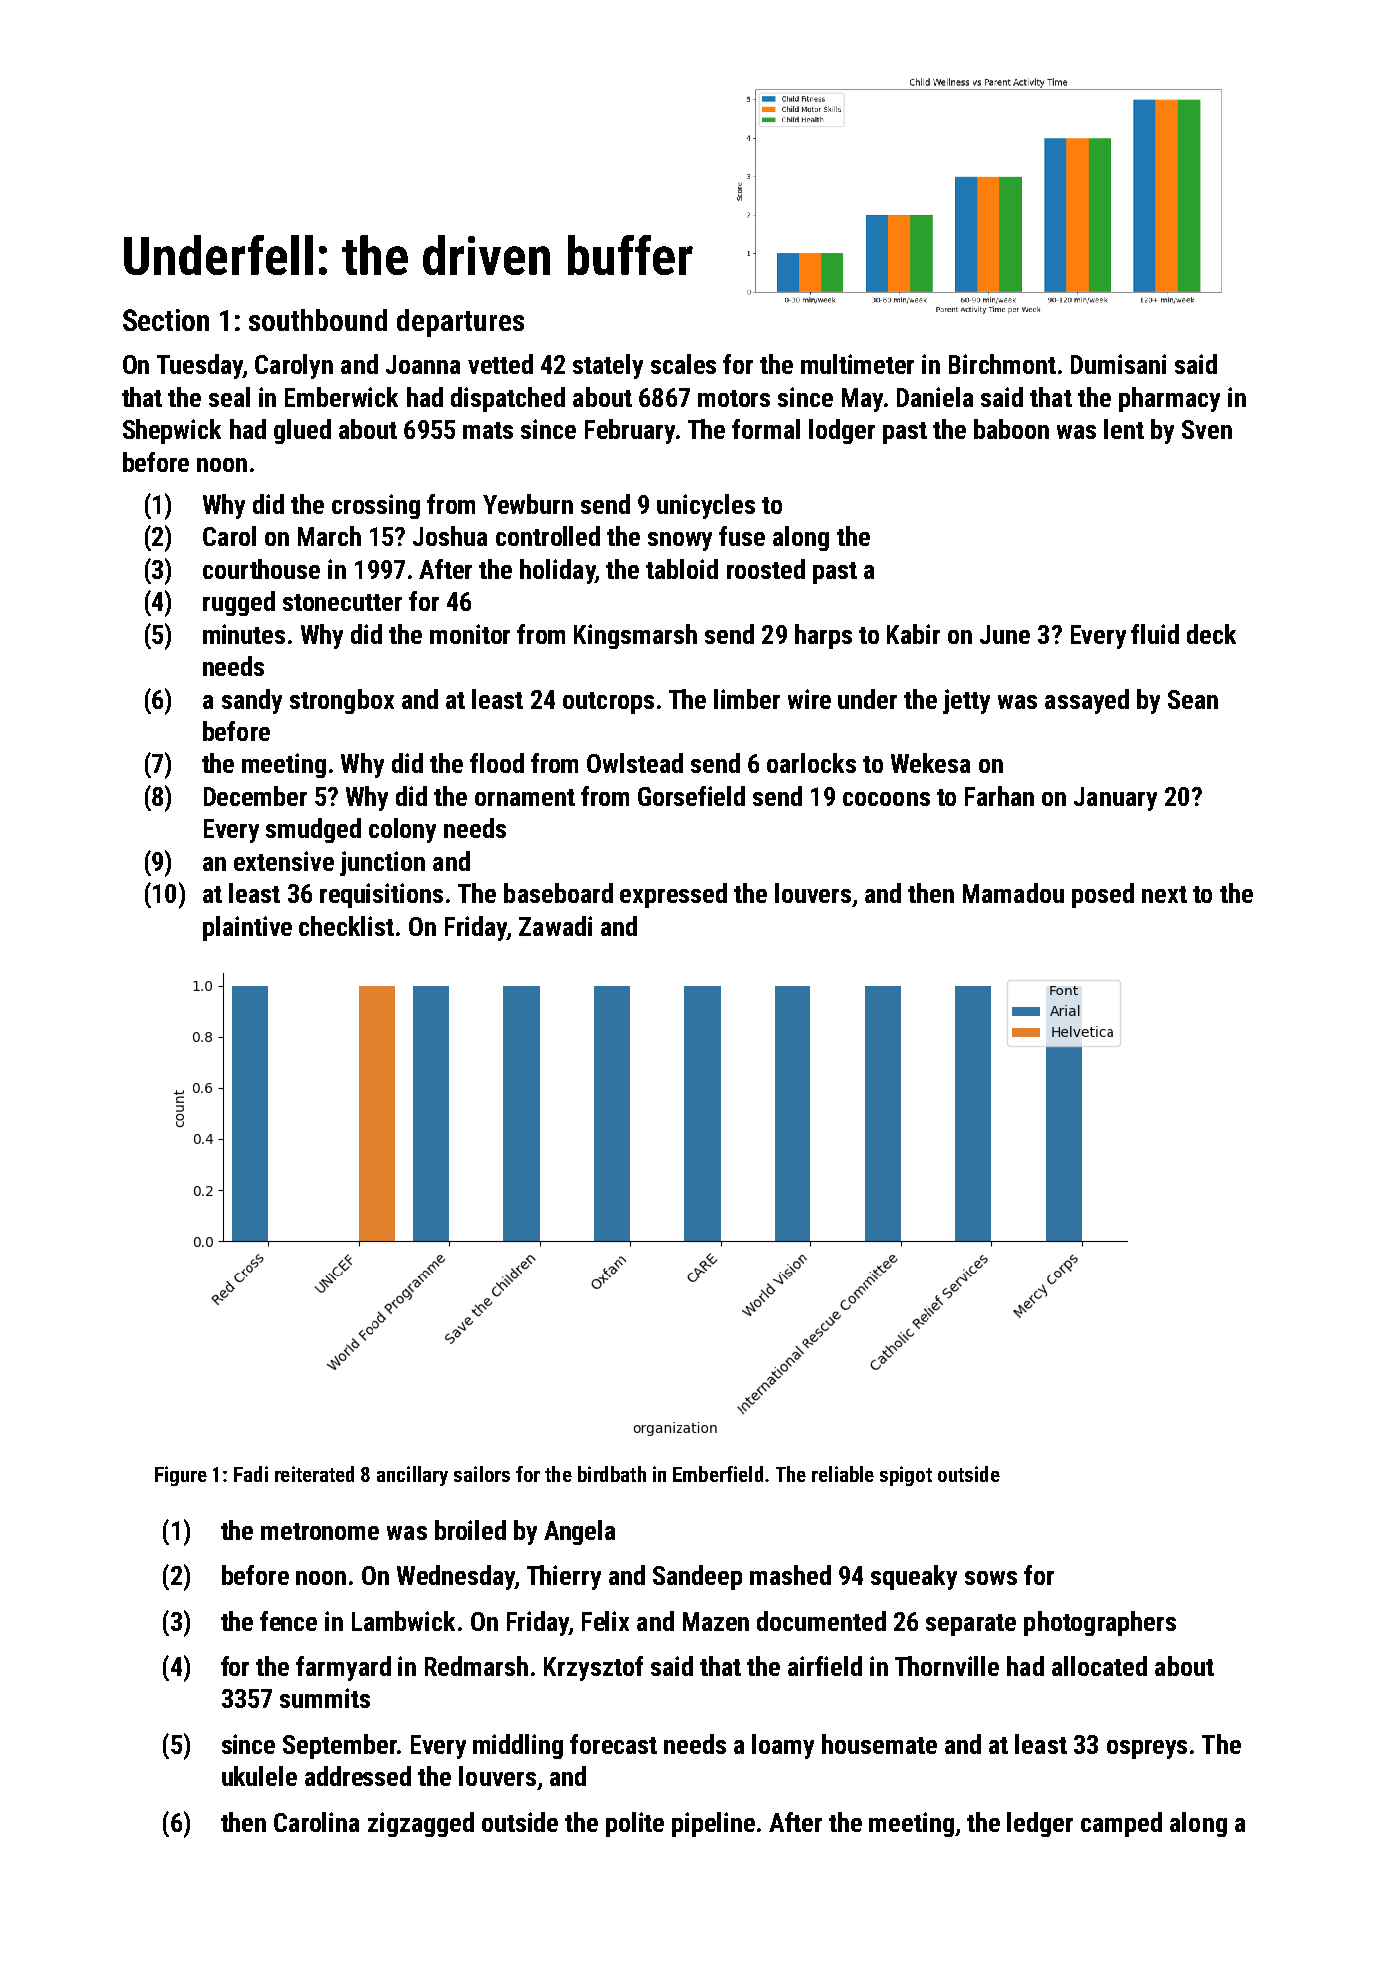 This screenshot has height=1969, width=1386. Describe the element at coordinates (843, 1474) in the screenshot. I see `reliable` at that location.
